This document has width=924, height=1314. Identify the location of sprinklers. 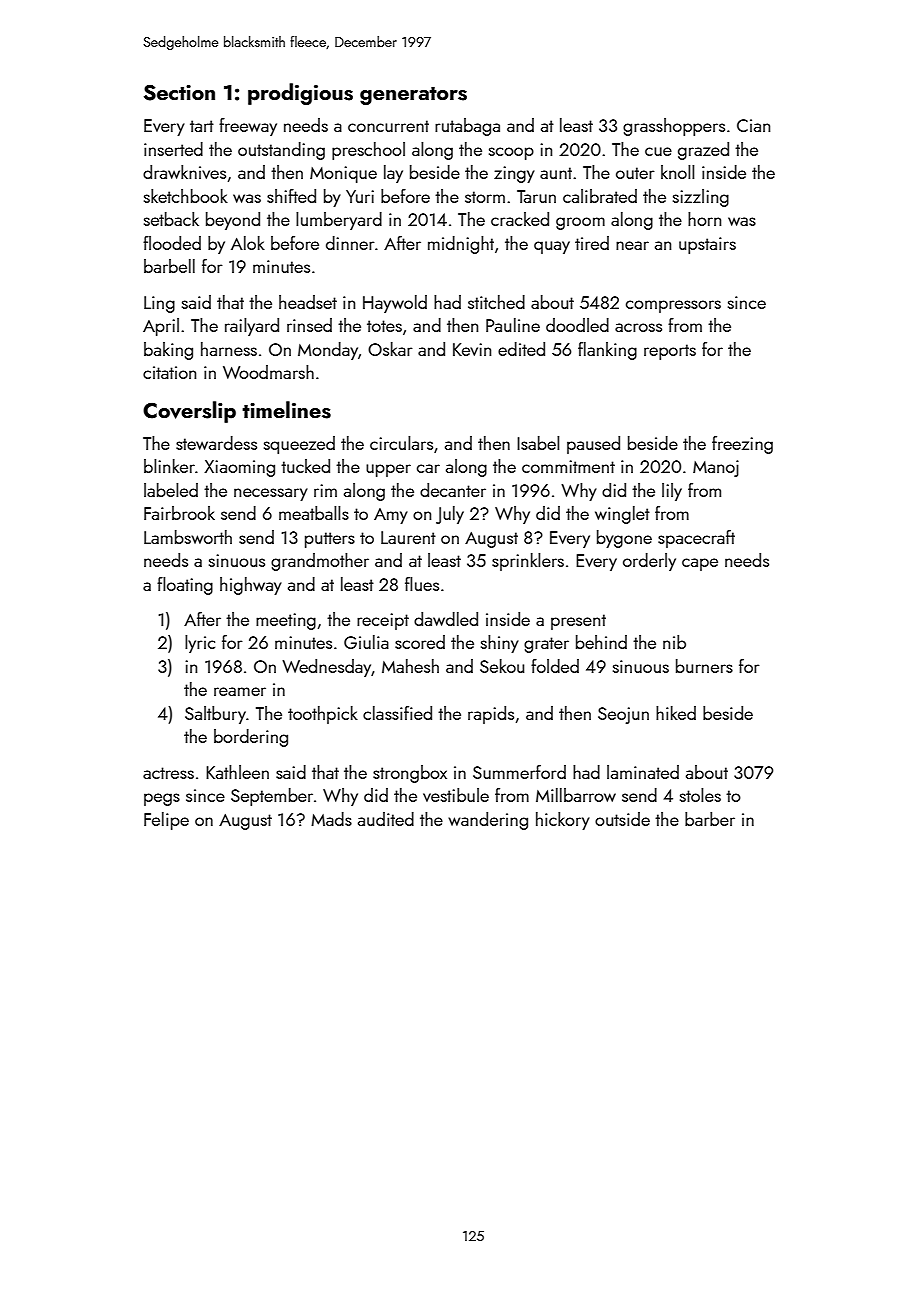
(528, 562).
